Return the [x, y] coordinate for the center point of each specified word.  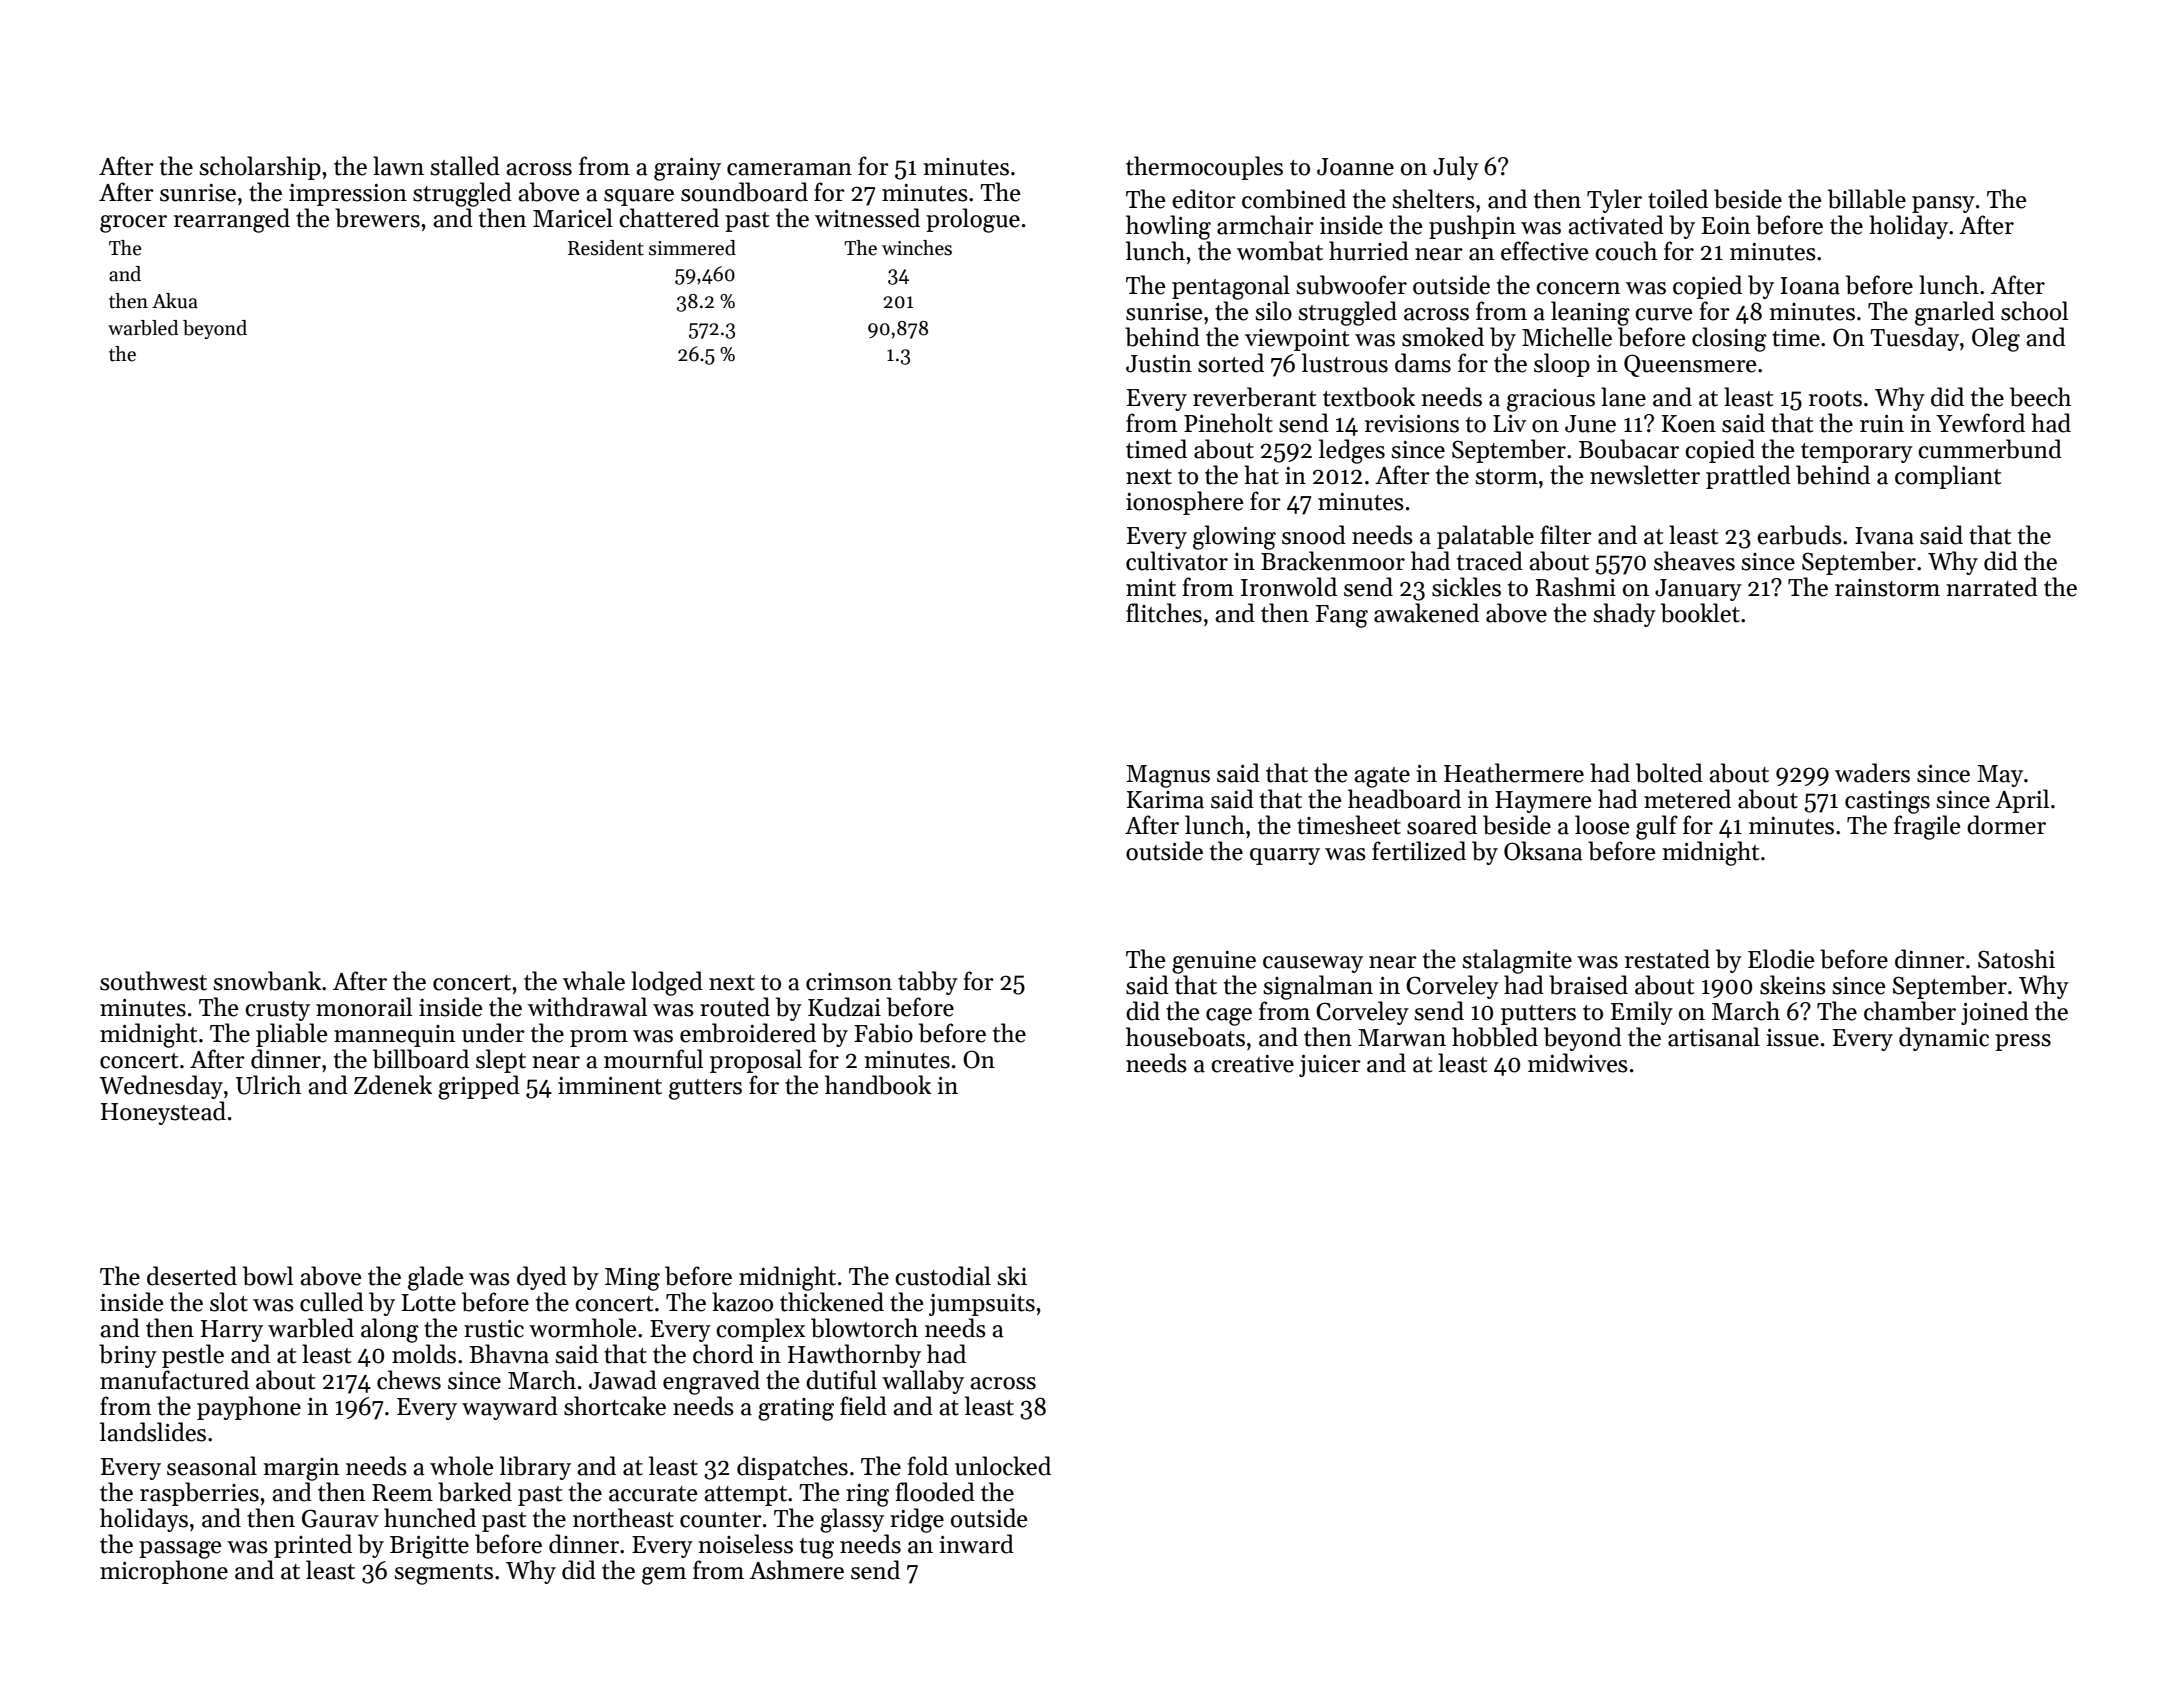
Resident [606, 248]
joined [1995, 1013]
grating [796, 1409]
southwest [153, 981]
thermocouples [1204, 168]
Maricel [573, 218]
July [1456, 168]
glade [435, 1278]
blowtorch [864, 1328]
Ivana [1884, 536]
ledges [1352, 451]
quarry [1285, 856]
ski [1012, 1276]
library [535, 1468]
